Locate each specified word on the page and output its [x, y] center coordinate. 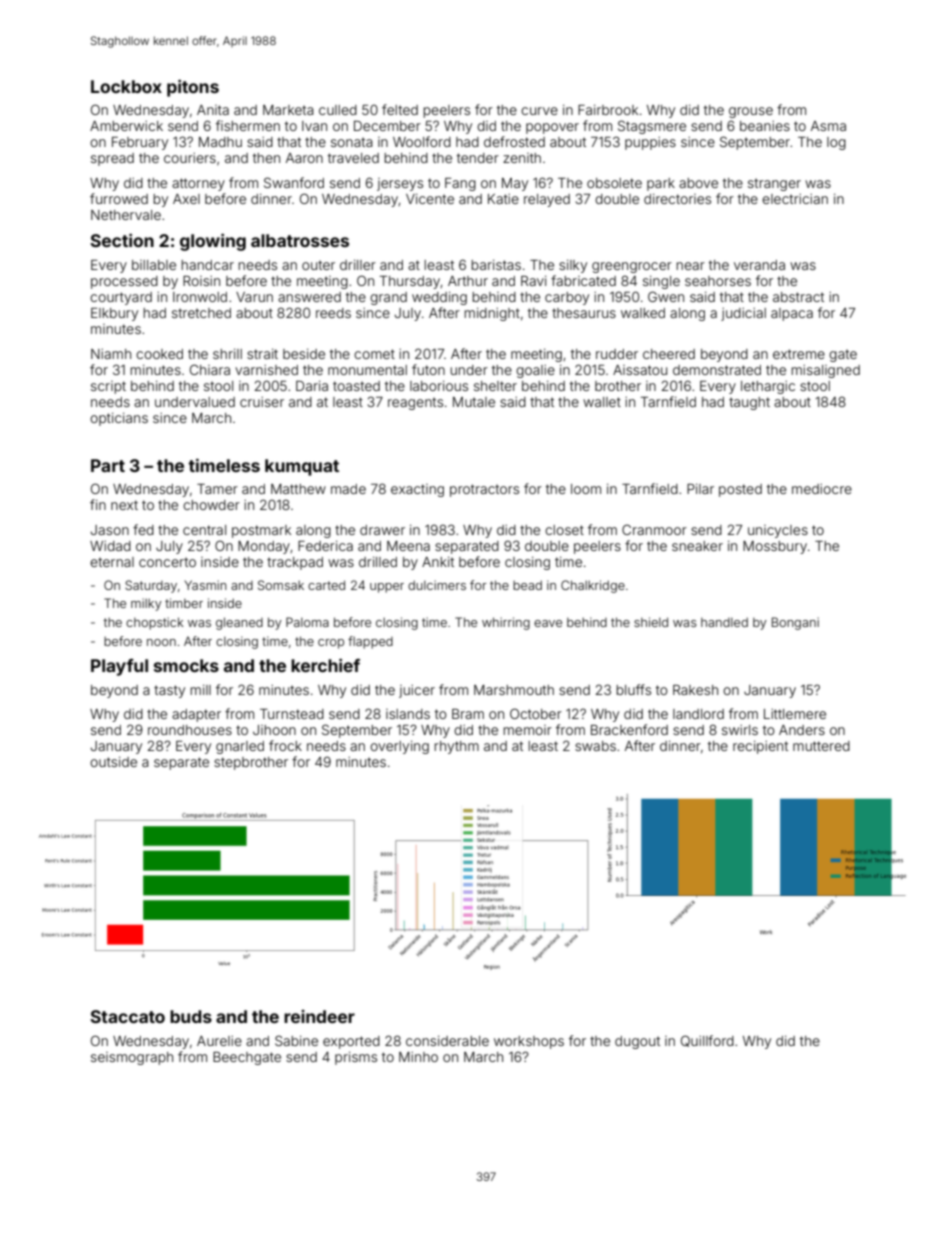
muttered [821, 746]
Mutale [474, 402]
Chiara [210, 369]
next [124, 505]
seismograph [132, 1058]
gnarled [240, 747]
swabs [595, 746]
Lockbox [126, 86]
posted [740, 490]
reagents [415, 403]
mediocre [822, 489]
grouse [751, 112]
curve [539, 111]
